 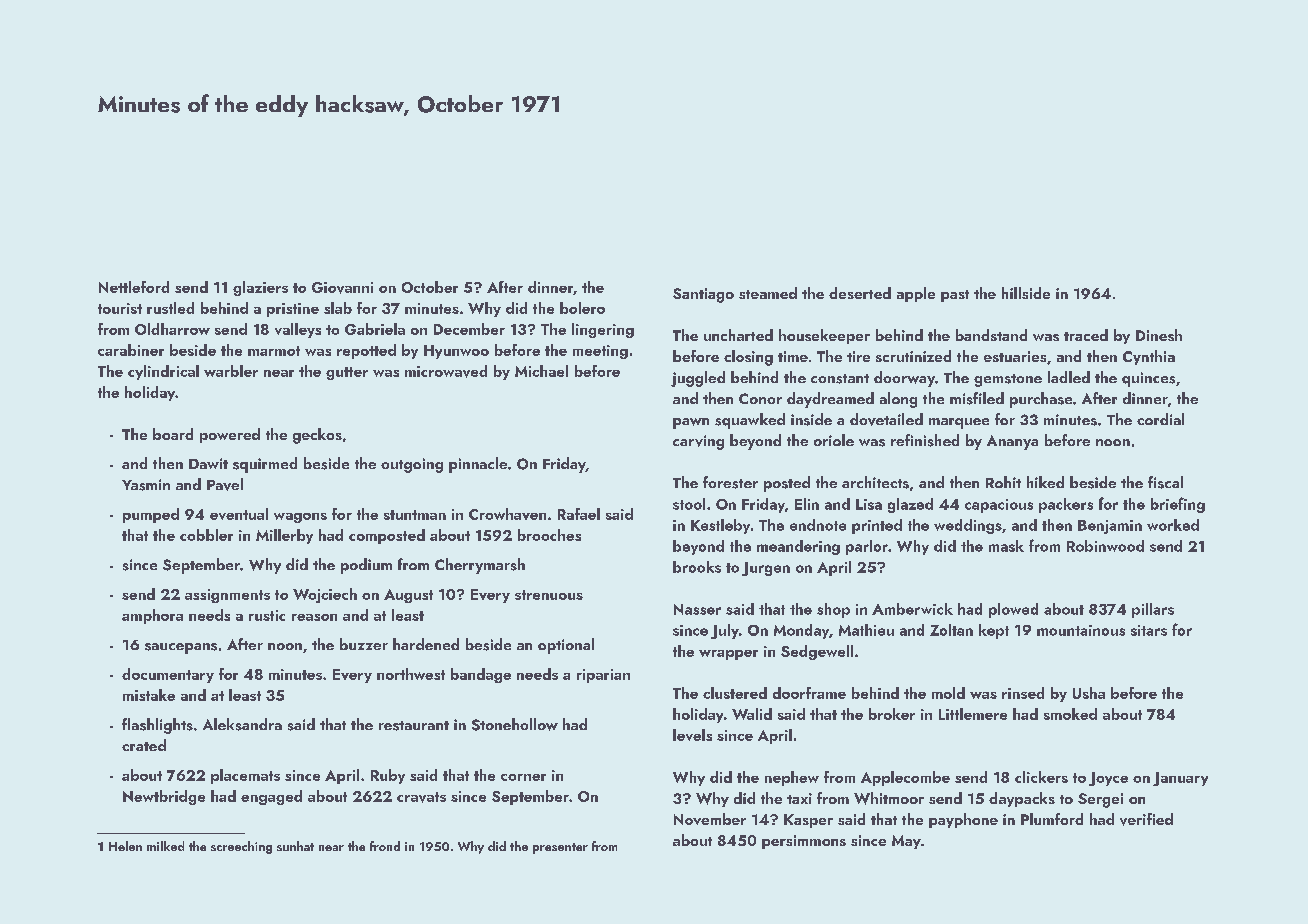 What do you see at coordinates (271, 797) in the document?
I see `engaged` at bounding box center [271, 797].
